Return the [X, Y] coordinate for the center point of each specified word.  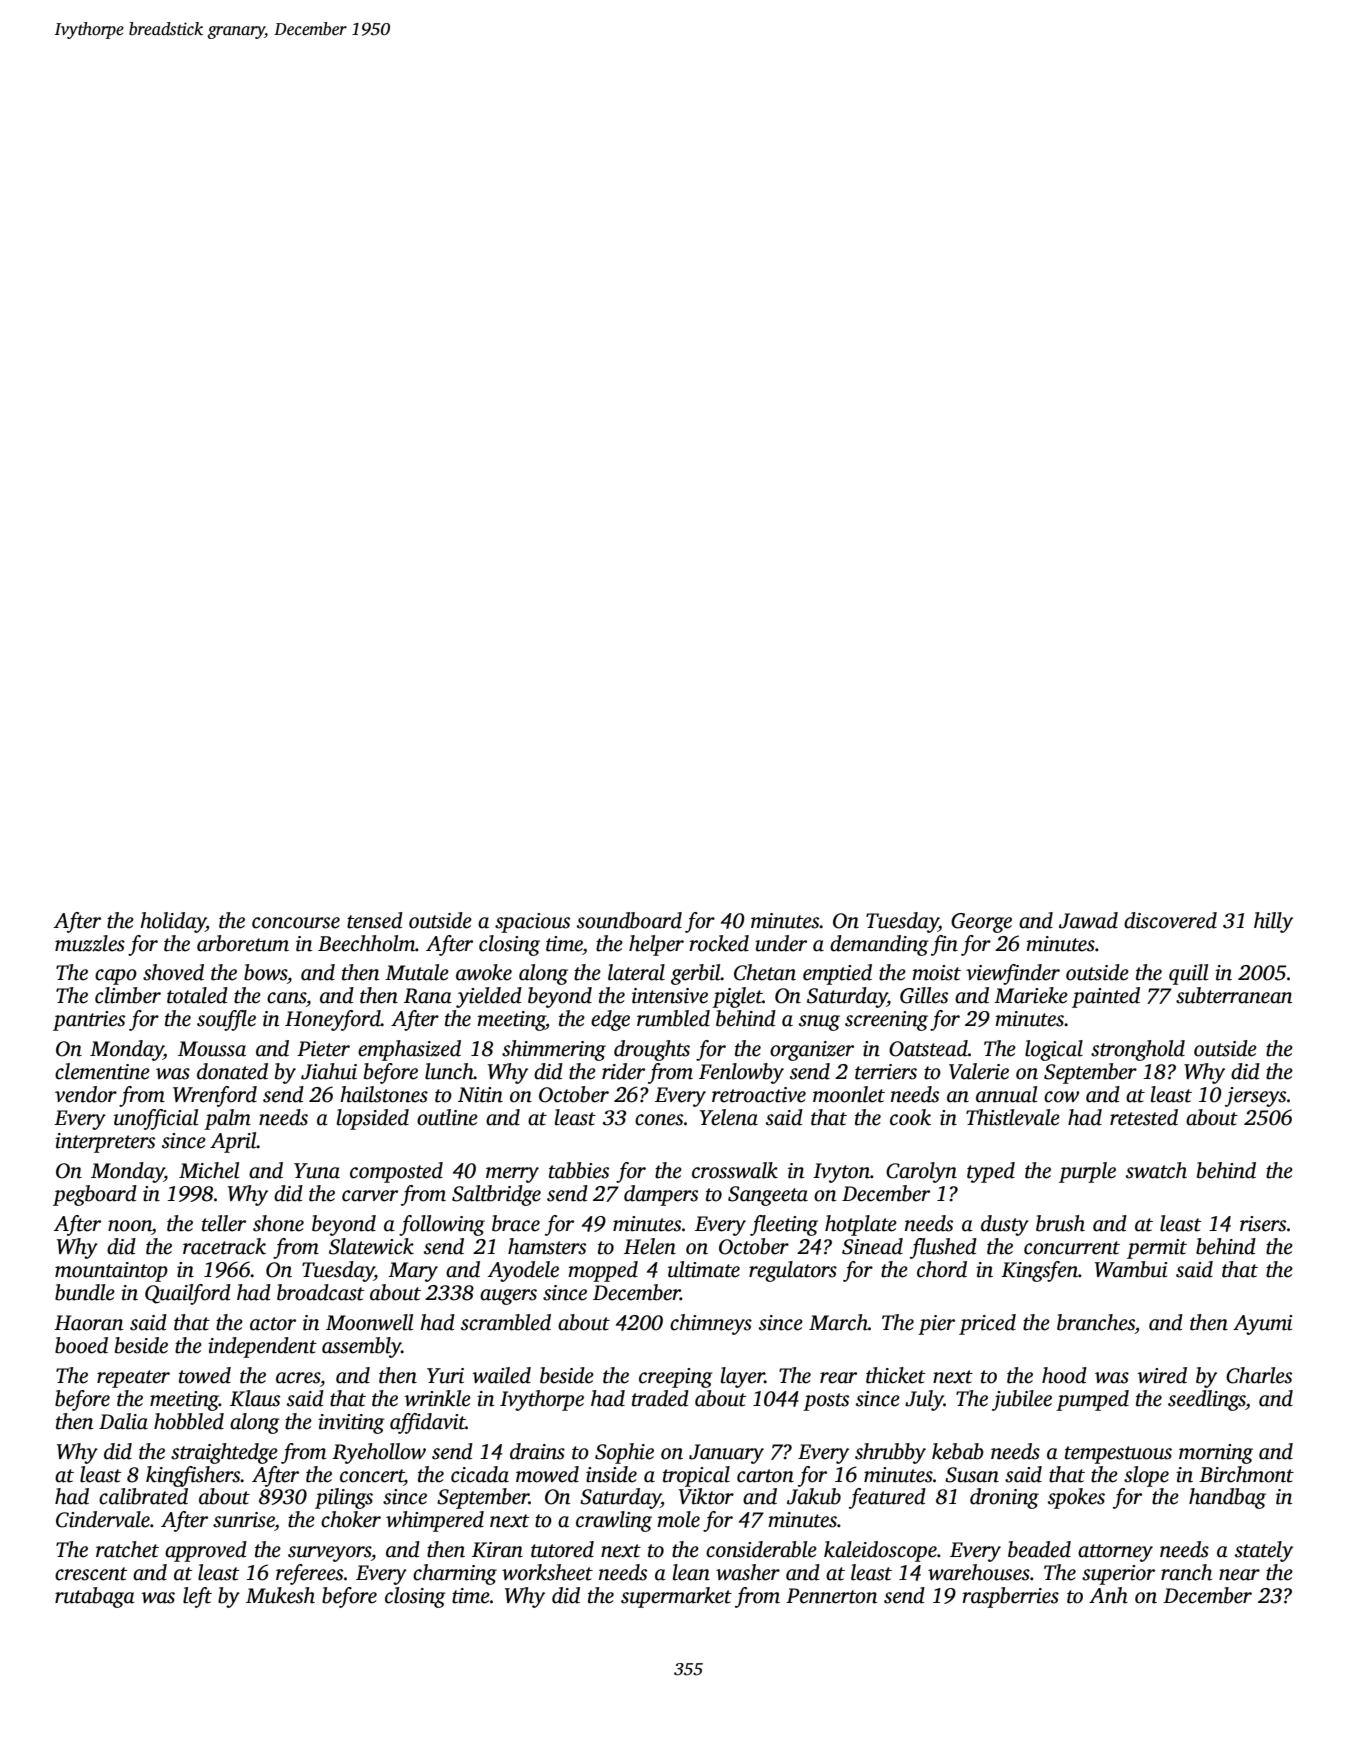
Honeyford [333, 1020]
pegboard [95, 1195]
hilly [1273, 922]
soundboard [629, 920]
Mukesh [280, 1595]
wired [1162, 1375]
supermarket [676, 1597]
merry [512, 1175]
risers [1263, 1224]
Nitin [480, 1095]
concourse [296, 923]
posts [826, 1402]
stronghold [1138, 1050]
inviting [351, 1424]
